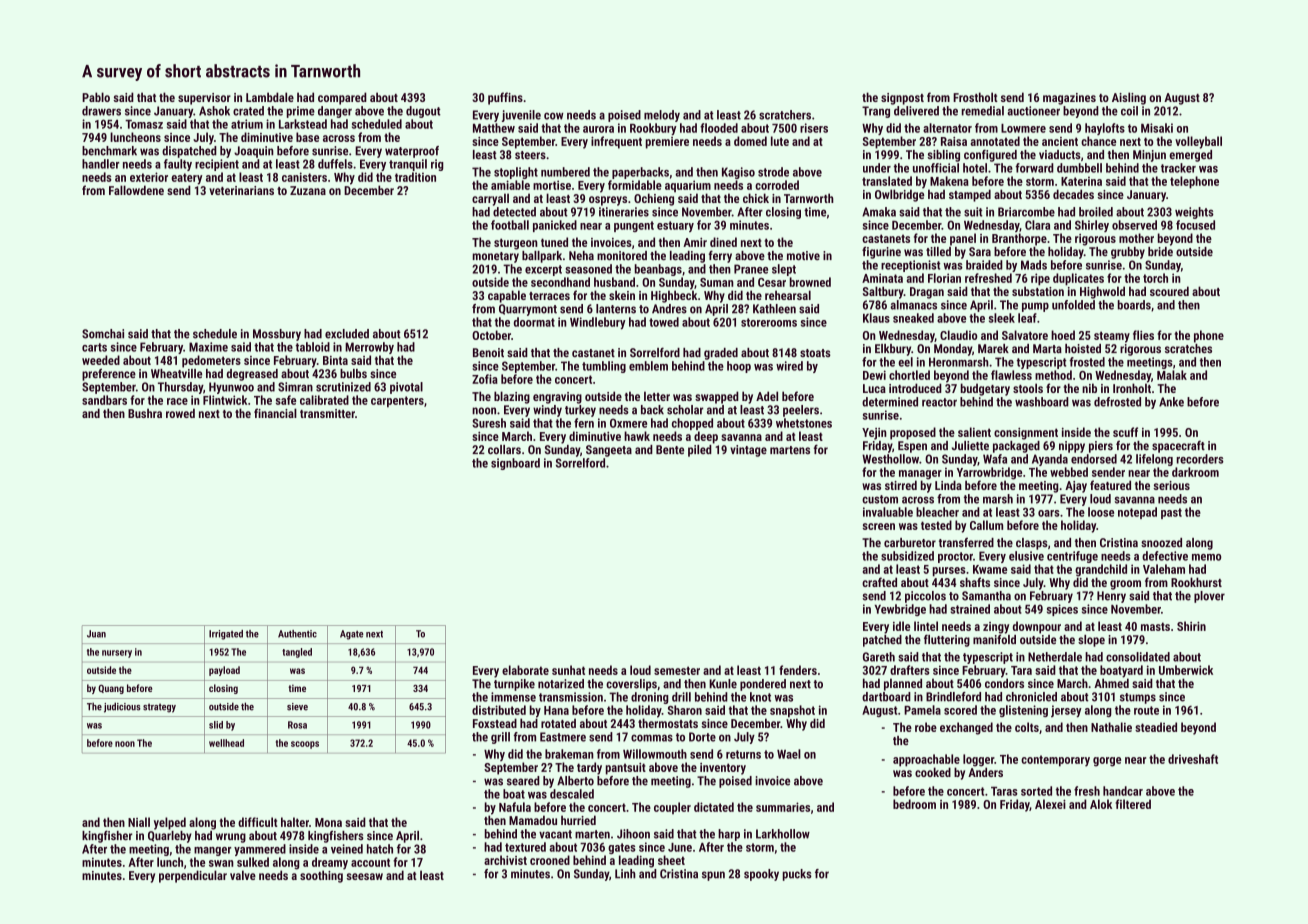  I want to click on wellhead, so click(226, 743).
